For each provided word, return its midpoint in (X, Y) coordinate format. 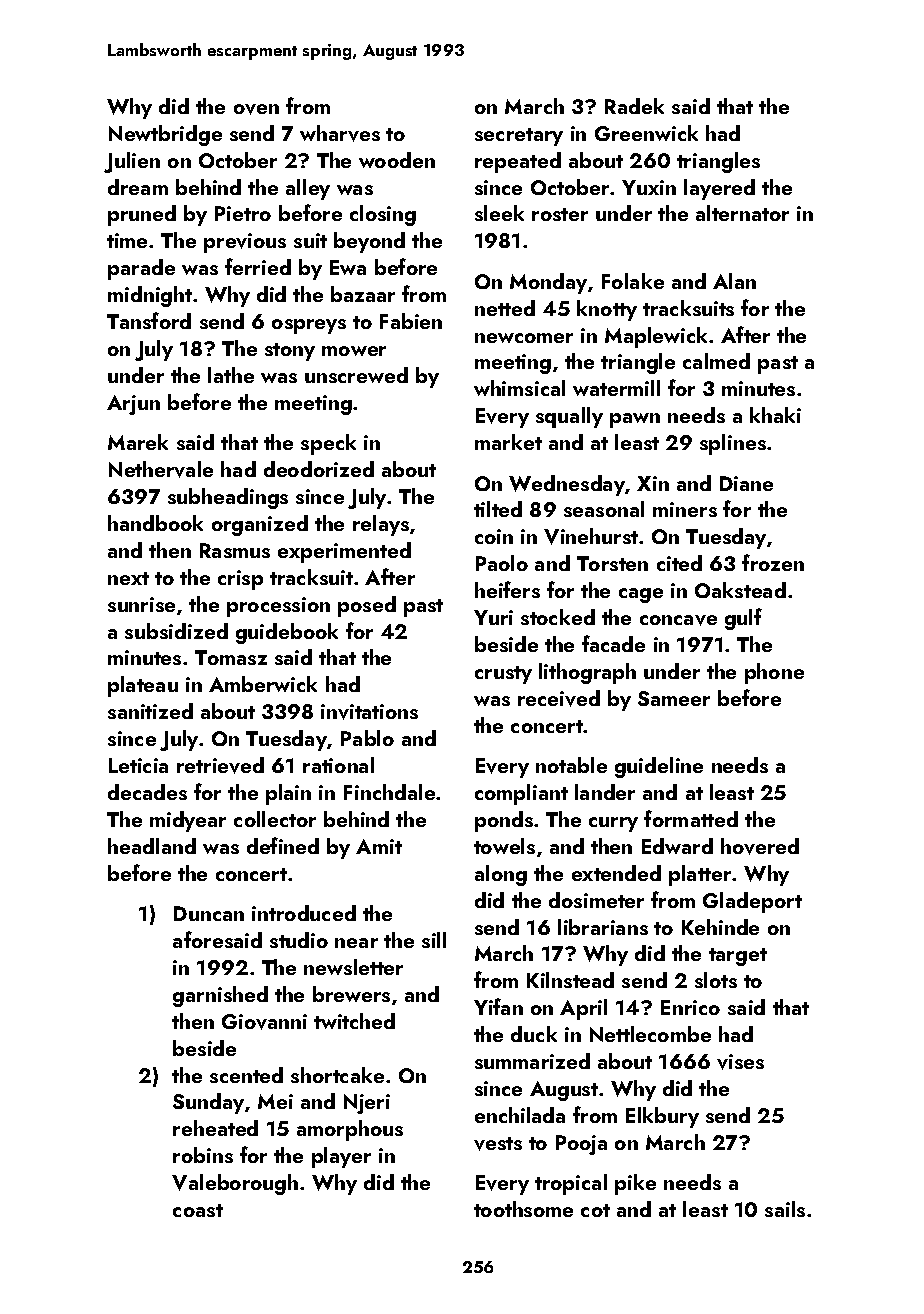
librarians (603, 927)
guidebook (287, 633)
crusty (503, 675)
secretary (519, 137)
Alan (734, 281)
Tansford (149, 320)
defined (283, 845)
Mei (275, 1101)
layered (719, 189)
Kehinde (720, 927)
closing (383, 215)
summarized (532, 1061)
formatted (691, 818)
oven (256, 109)
